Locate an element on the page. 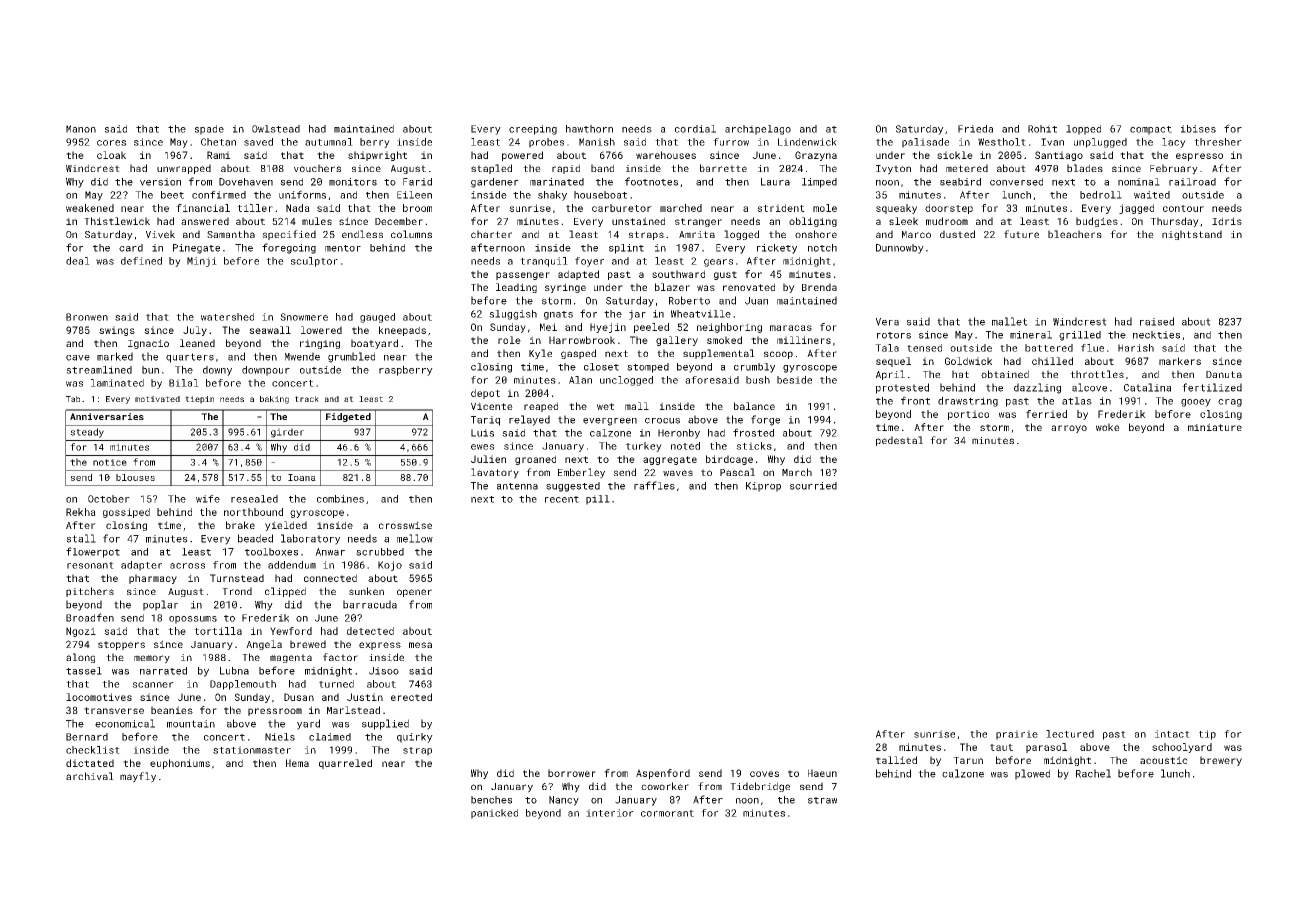 This page has height=924, width=1308. Hema is located at coordinates (297, 763).
